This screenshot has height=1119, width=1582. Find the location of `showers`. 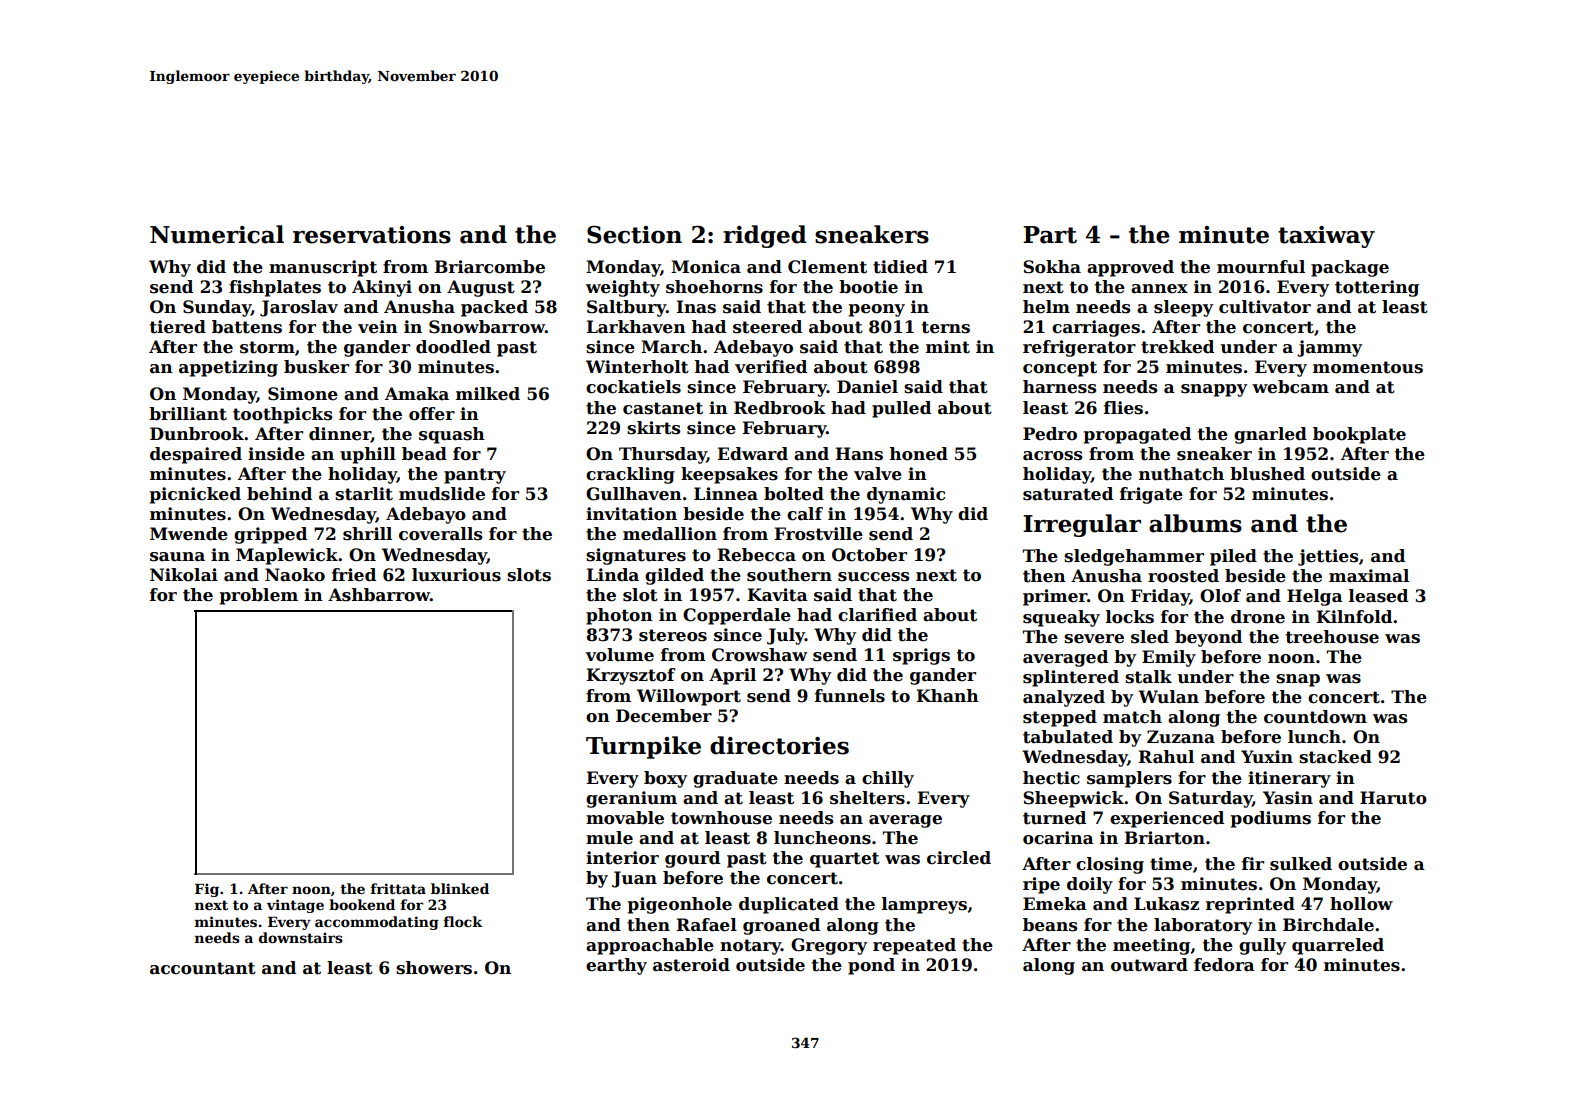

showers is located at coordinates (434, 968).
